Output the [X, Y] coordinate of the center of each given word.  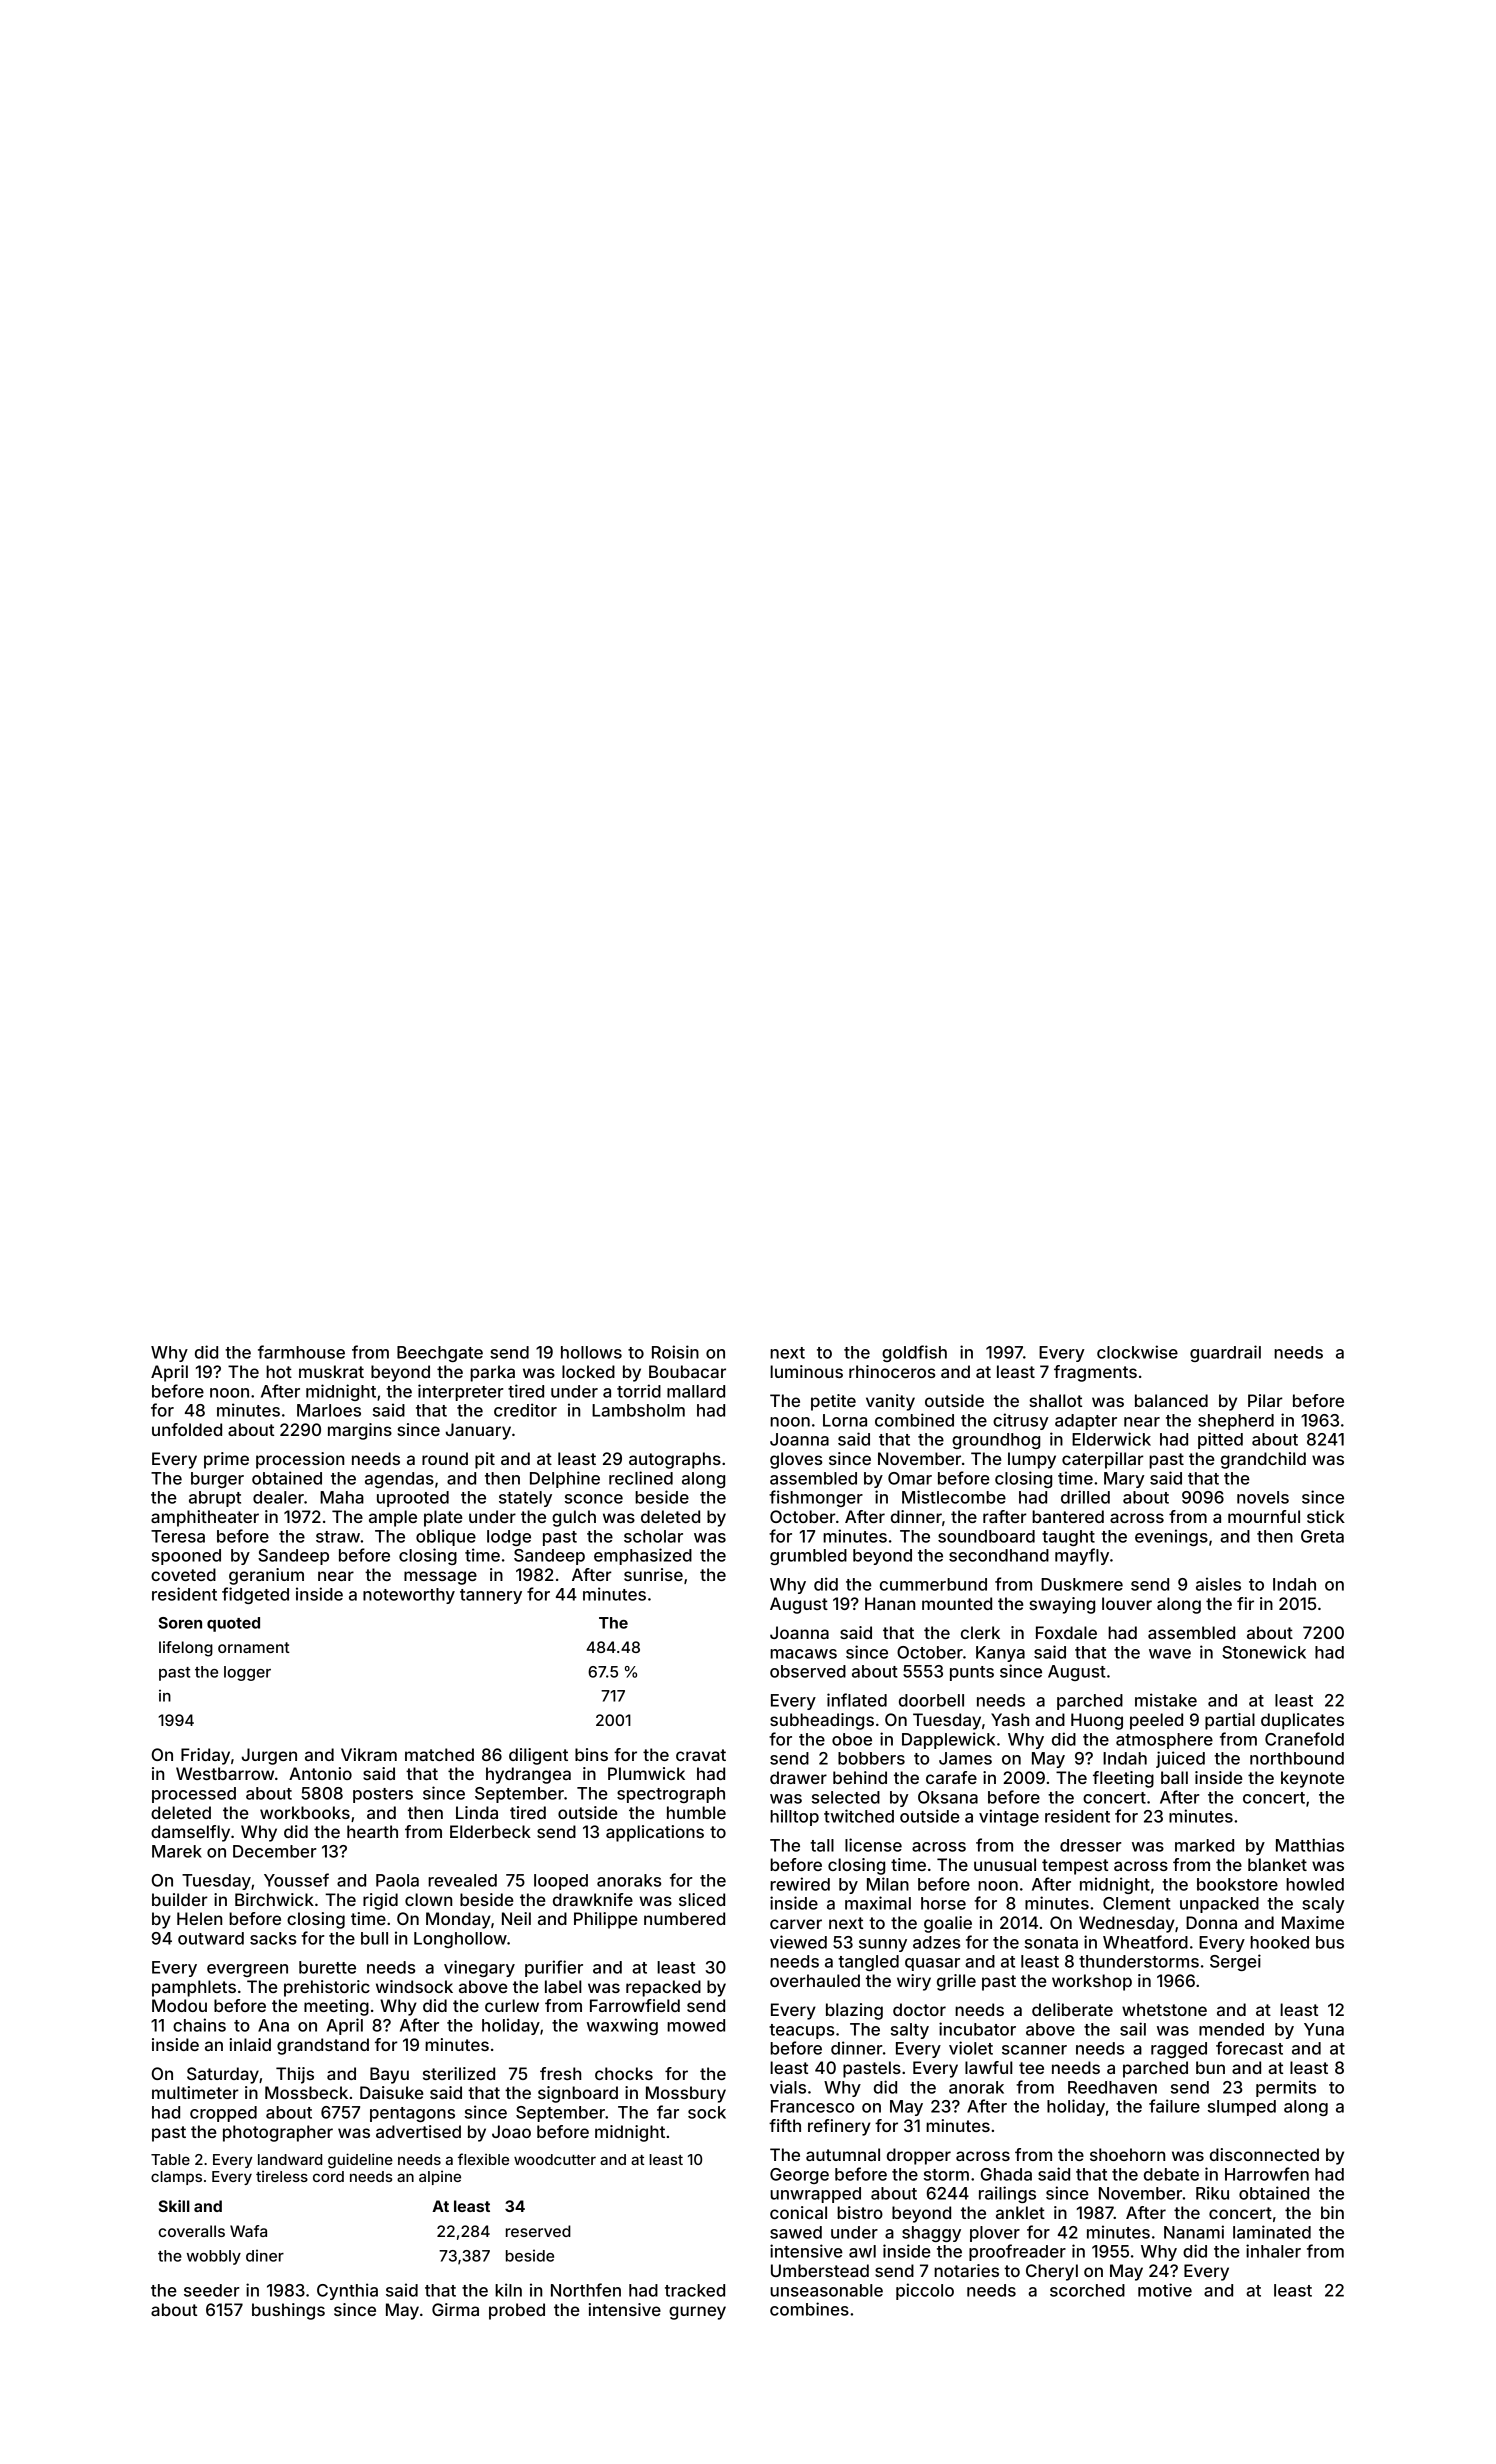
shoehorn [1127, 2154]
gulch [574, 1518]
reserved [538, 2231]
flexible [483, 2159]
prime [226, 1460]
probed [517, 2311]
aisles [1218, 1584]
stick [1326, 1516]
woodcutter [555, 2159]
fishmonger [816, 1498]
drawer [798, 1777]
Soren [180, 1623]
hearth [372, 1831]
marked [1204, 1845]
